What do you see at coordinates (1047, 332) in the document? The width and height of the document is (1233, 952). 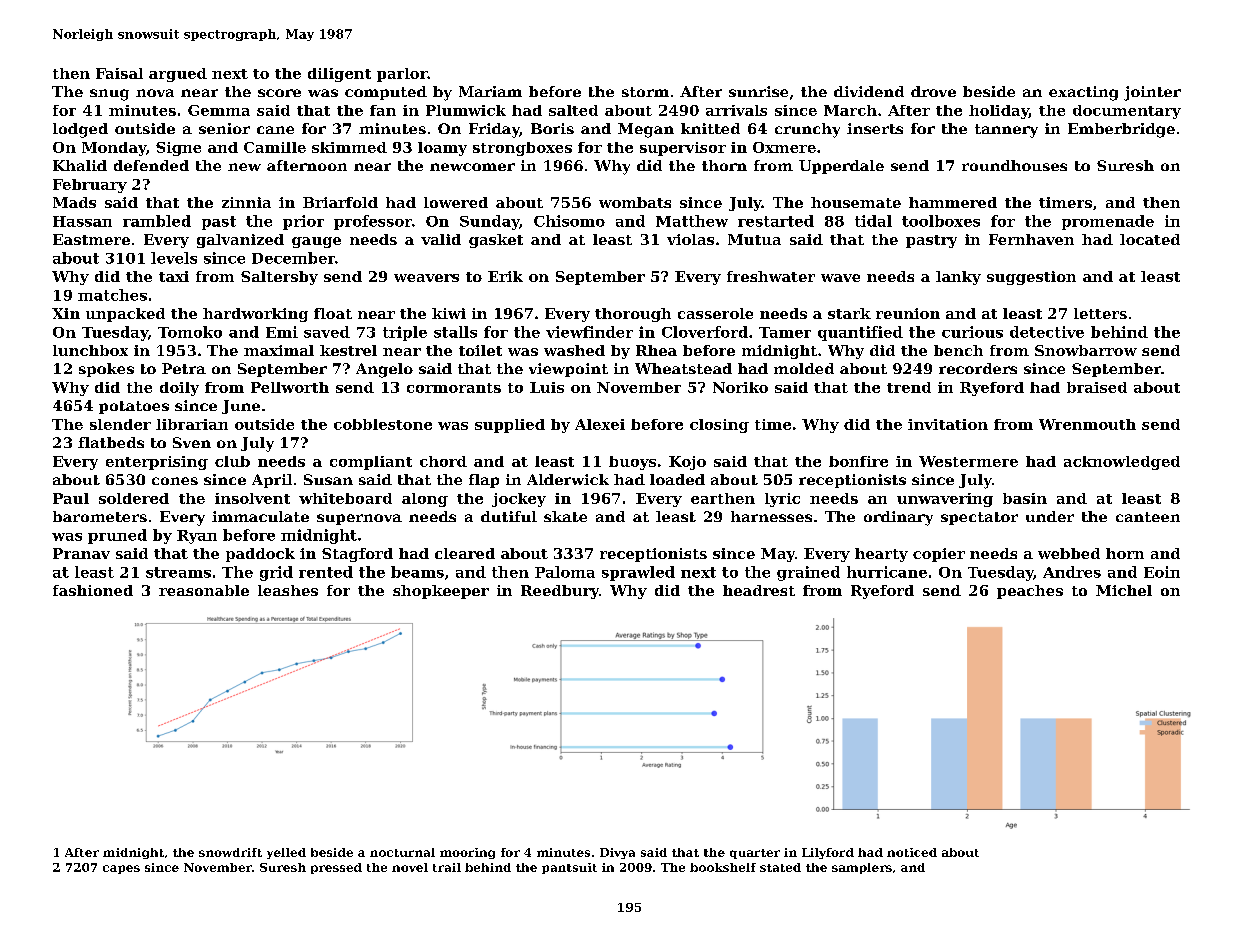 I see `detective` at bounding box center [1047, 332].
